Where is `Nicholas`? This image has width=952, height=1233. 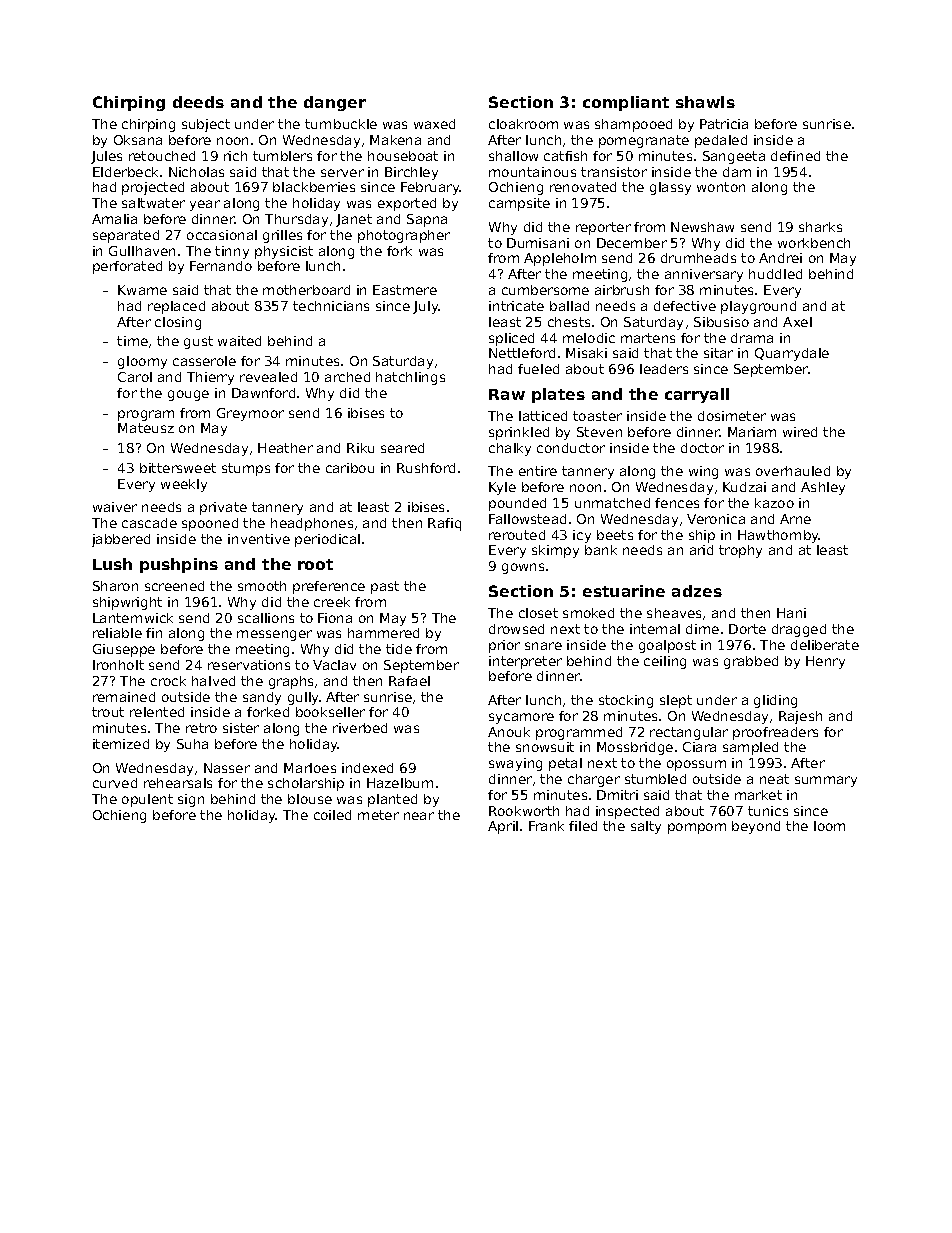
Nicholas is located at coordinates (196, 172).
